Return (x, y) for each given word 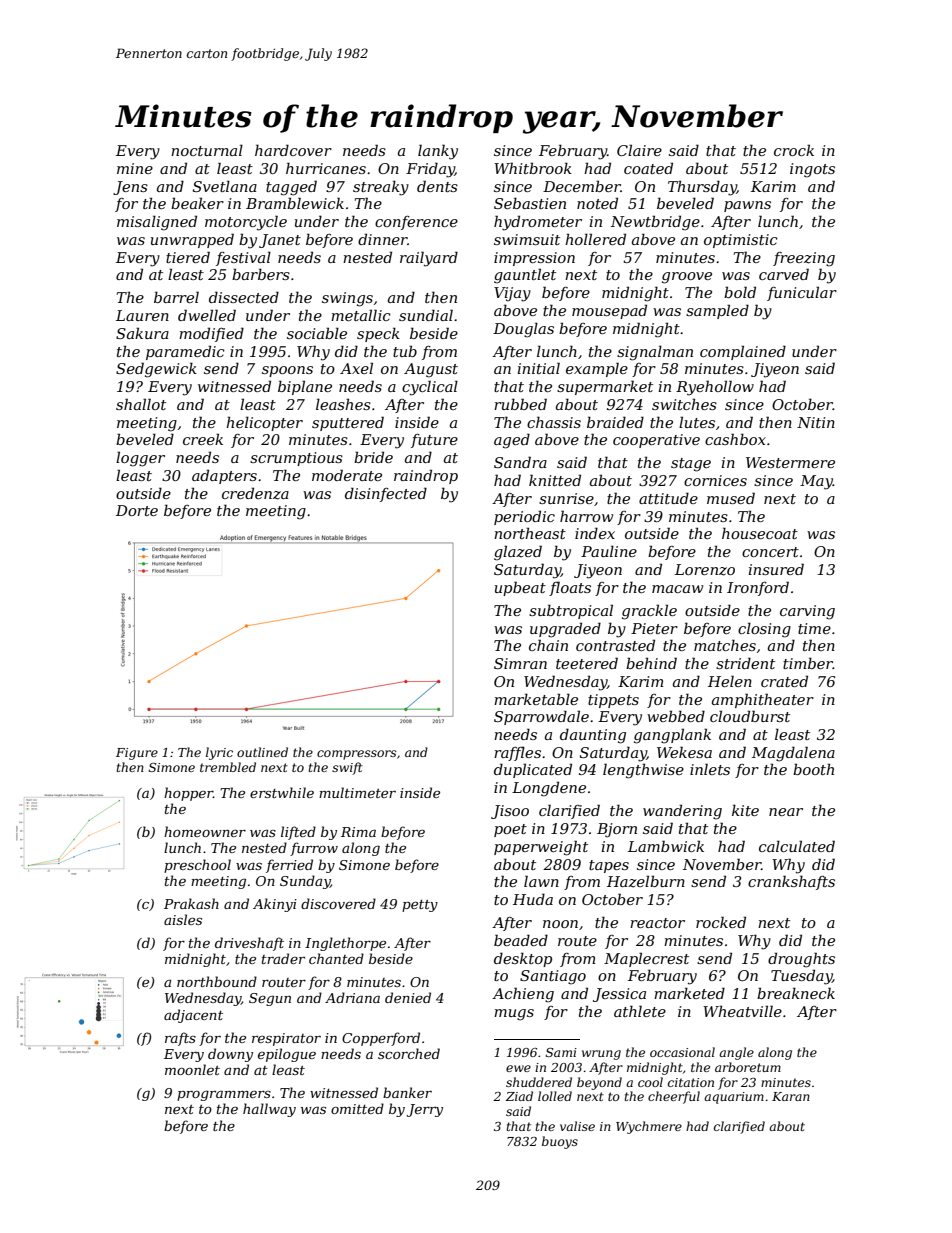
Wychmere (649, 1127)
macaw (677, 589)
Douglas (523, 330)
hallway (269, 1110)
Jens (130, 188)
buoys (560, 1142)
